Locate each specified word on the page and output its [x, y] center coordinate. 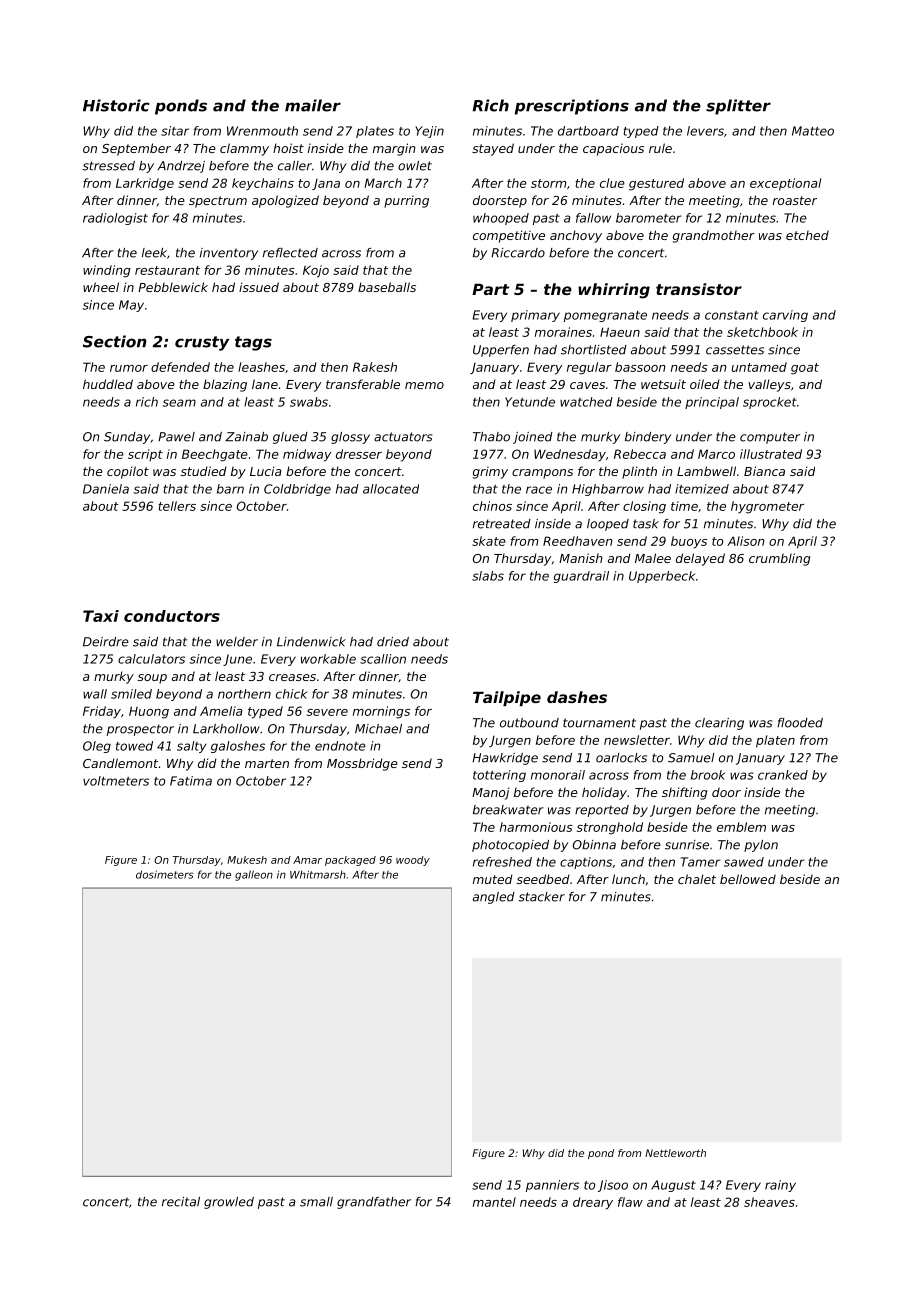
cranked [783, 775]
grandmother [714, 236]
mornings [381, 712]
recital [181, 1202]
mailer [313, 105]
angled [494, 898]
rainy [780, 1186]
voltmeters [116, 781]
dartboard [588, 131]
